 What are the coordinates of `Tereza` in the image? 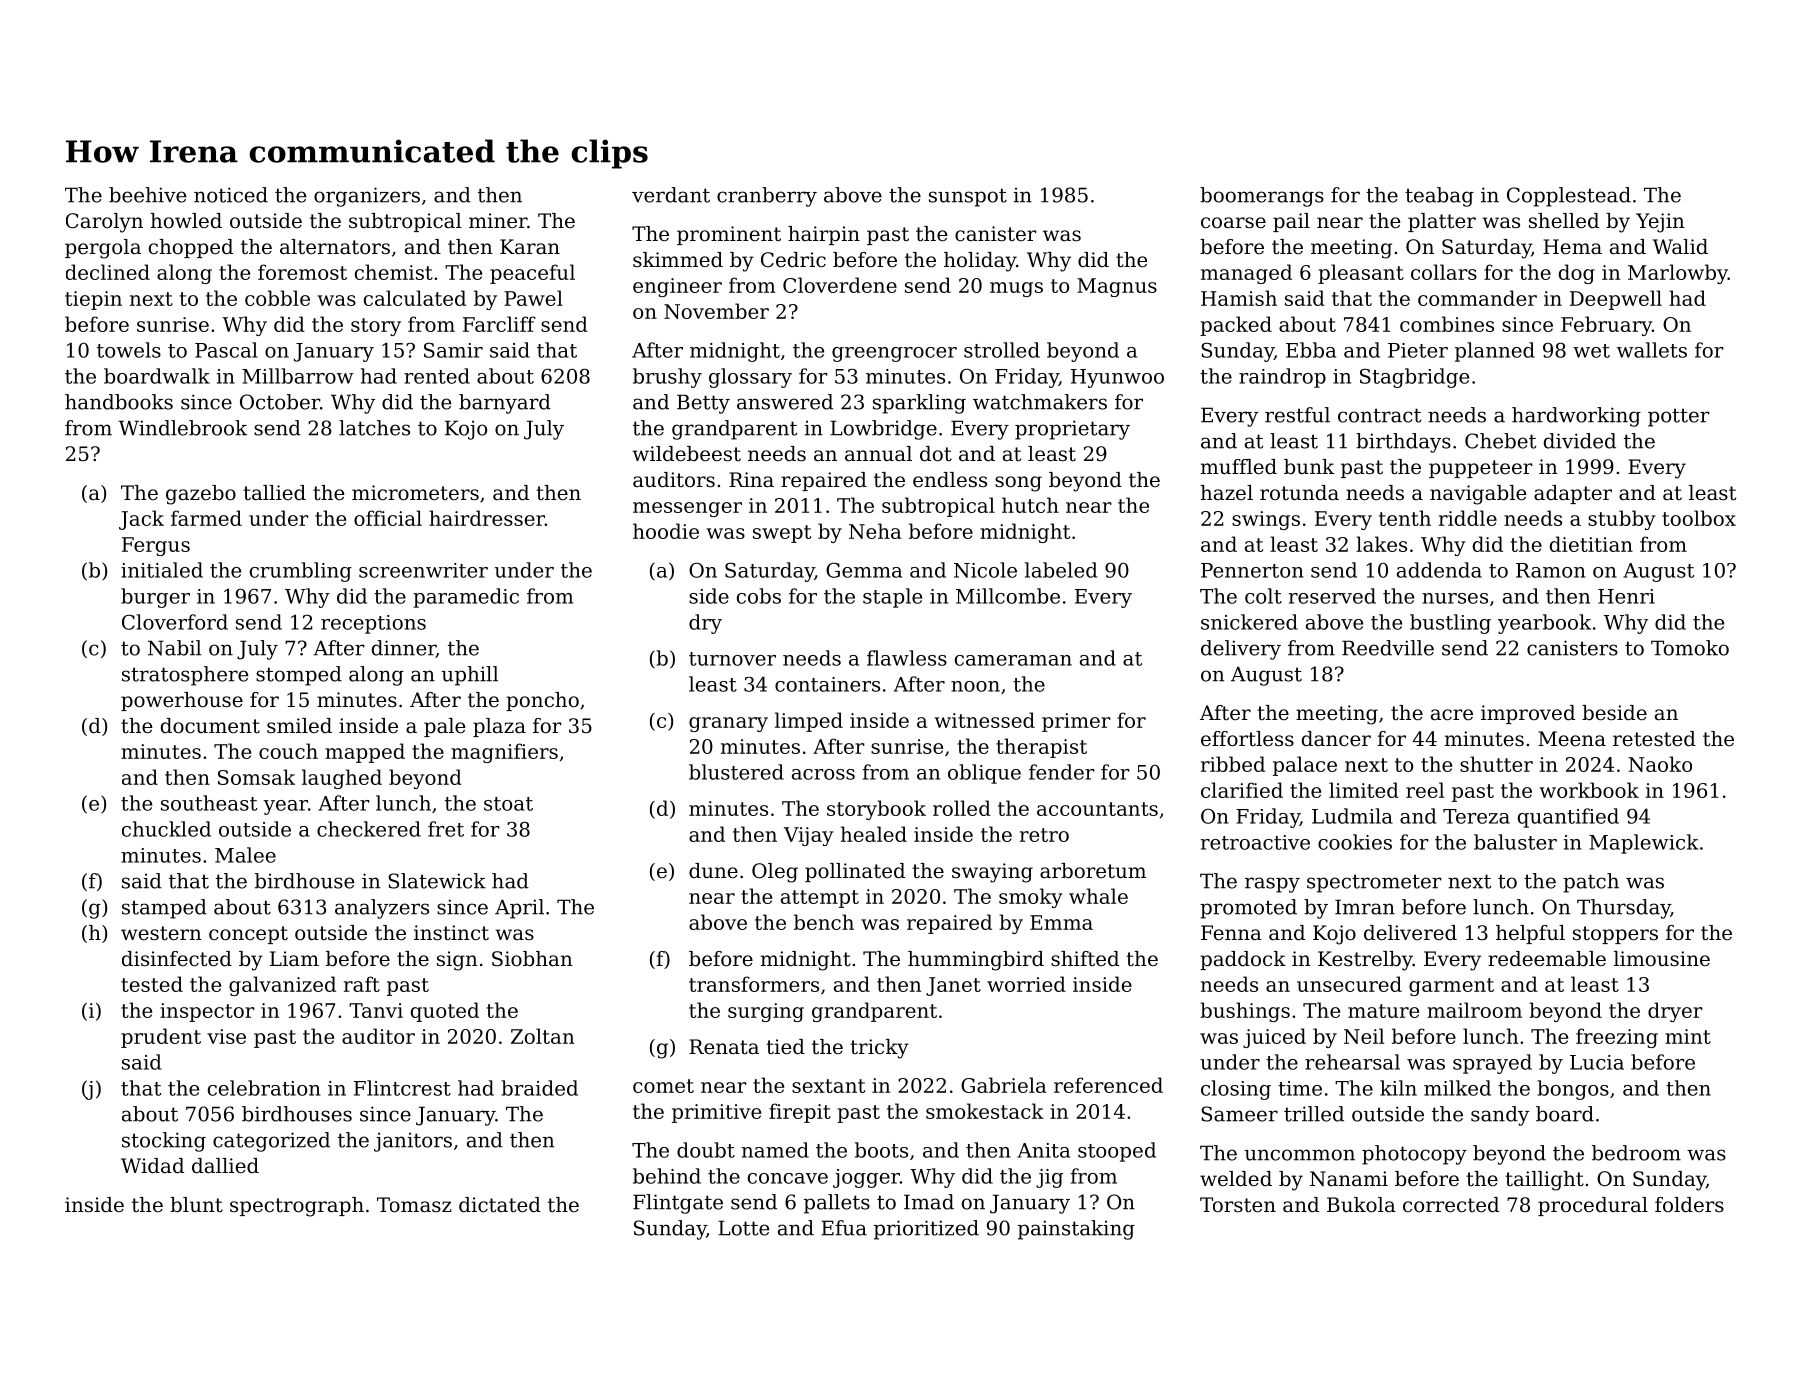 It's located at (1476, 816).
